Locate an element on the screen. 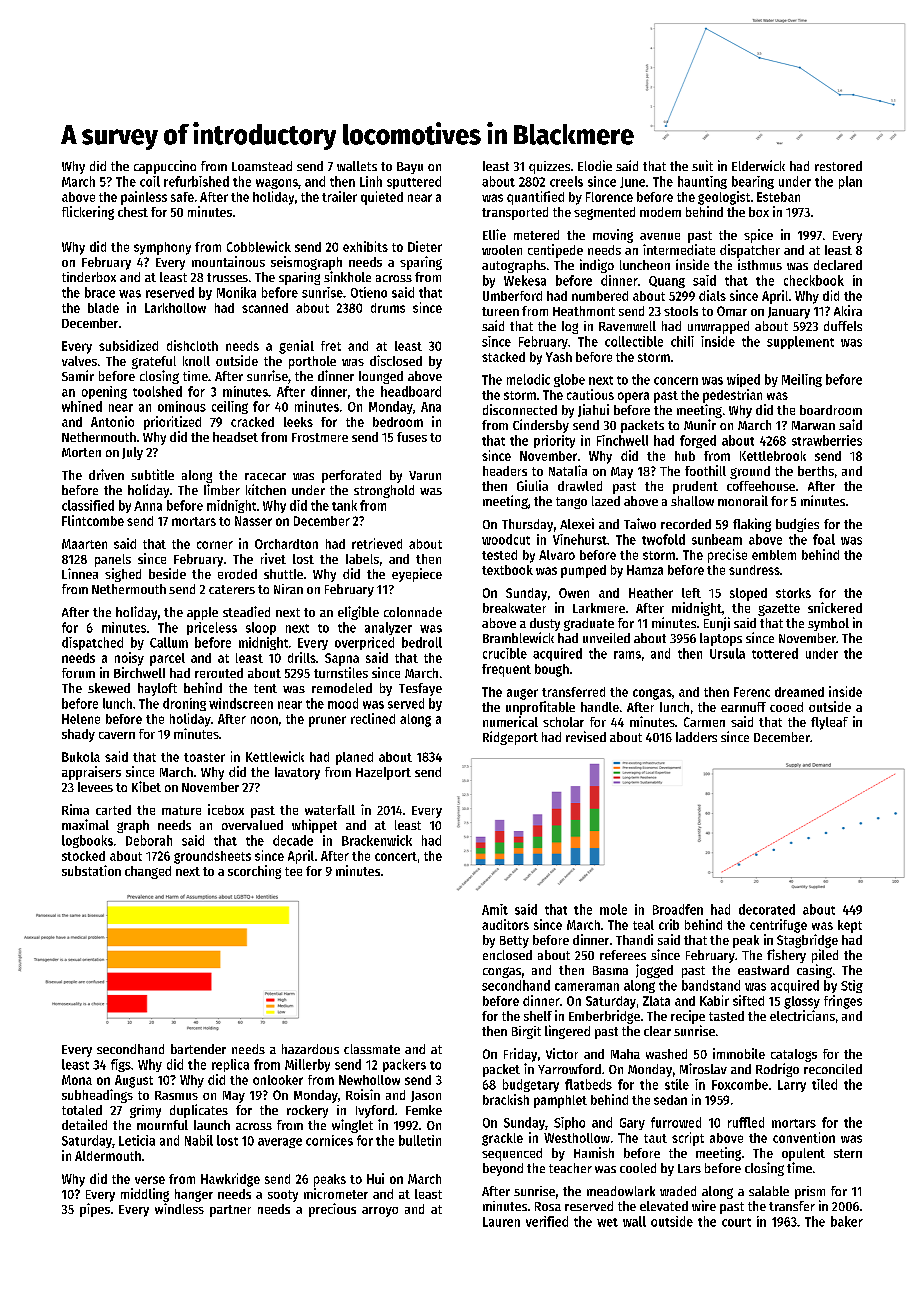 Image resolution: width=924 pixels, height=1308 pixels. changed is located at coordinates (148, 872).
